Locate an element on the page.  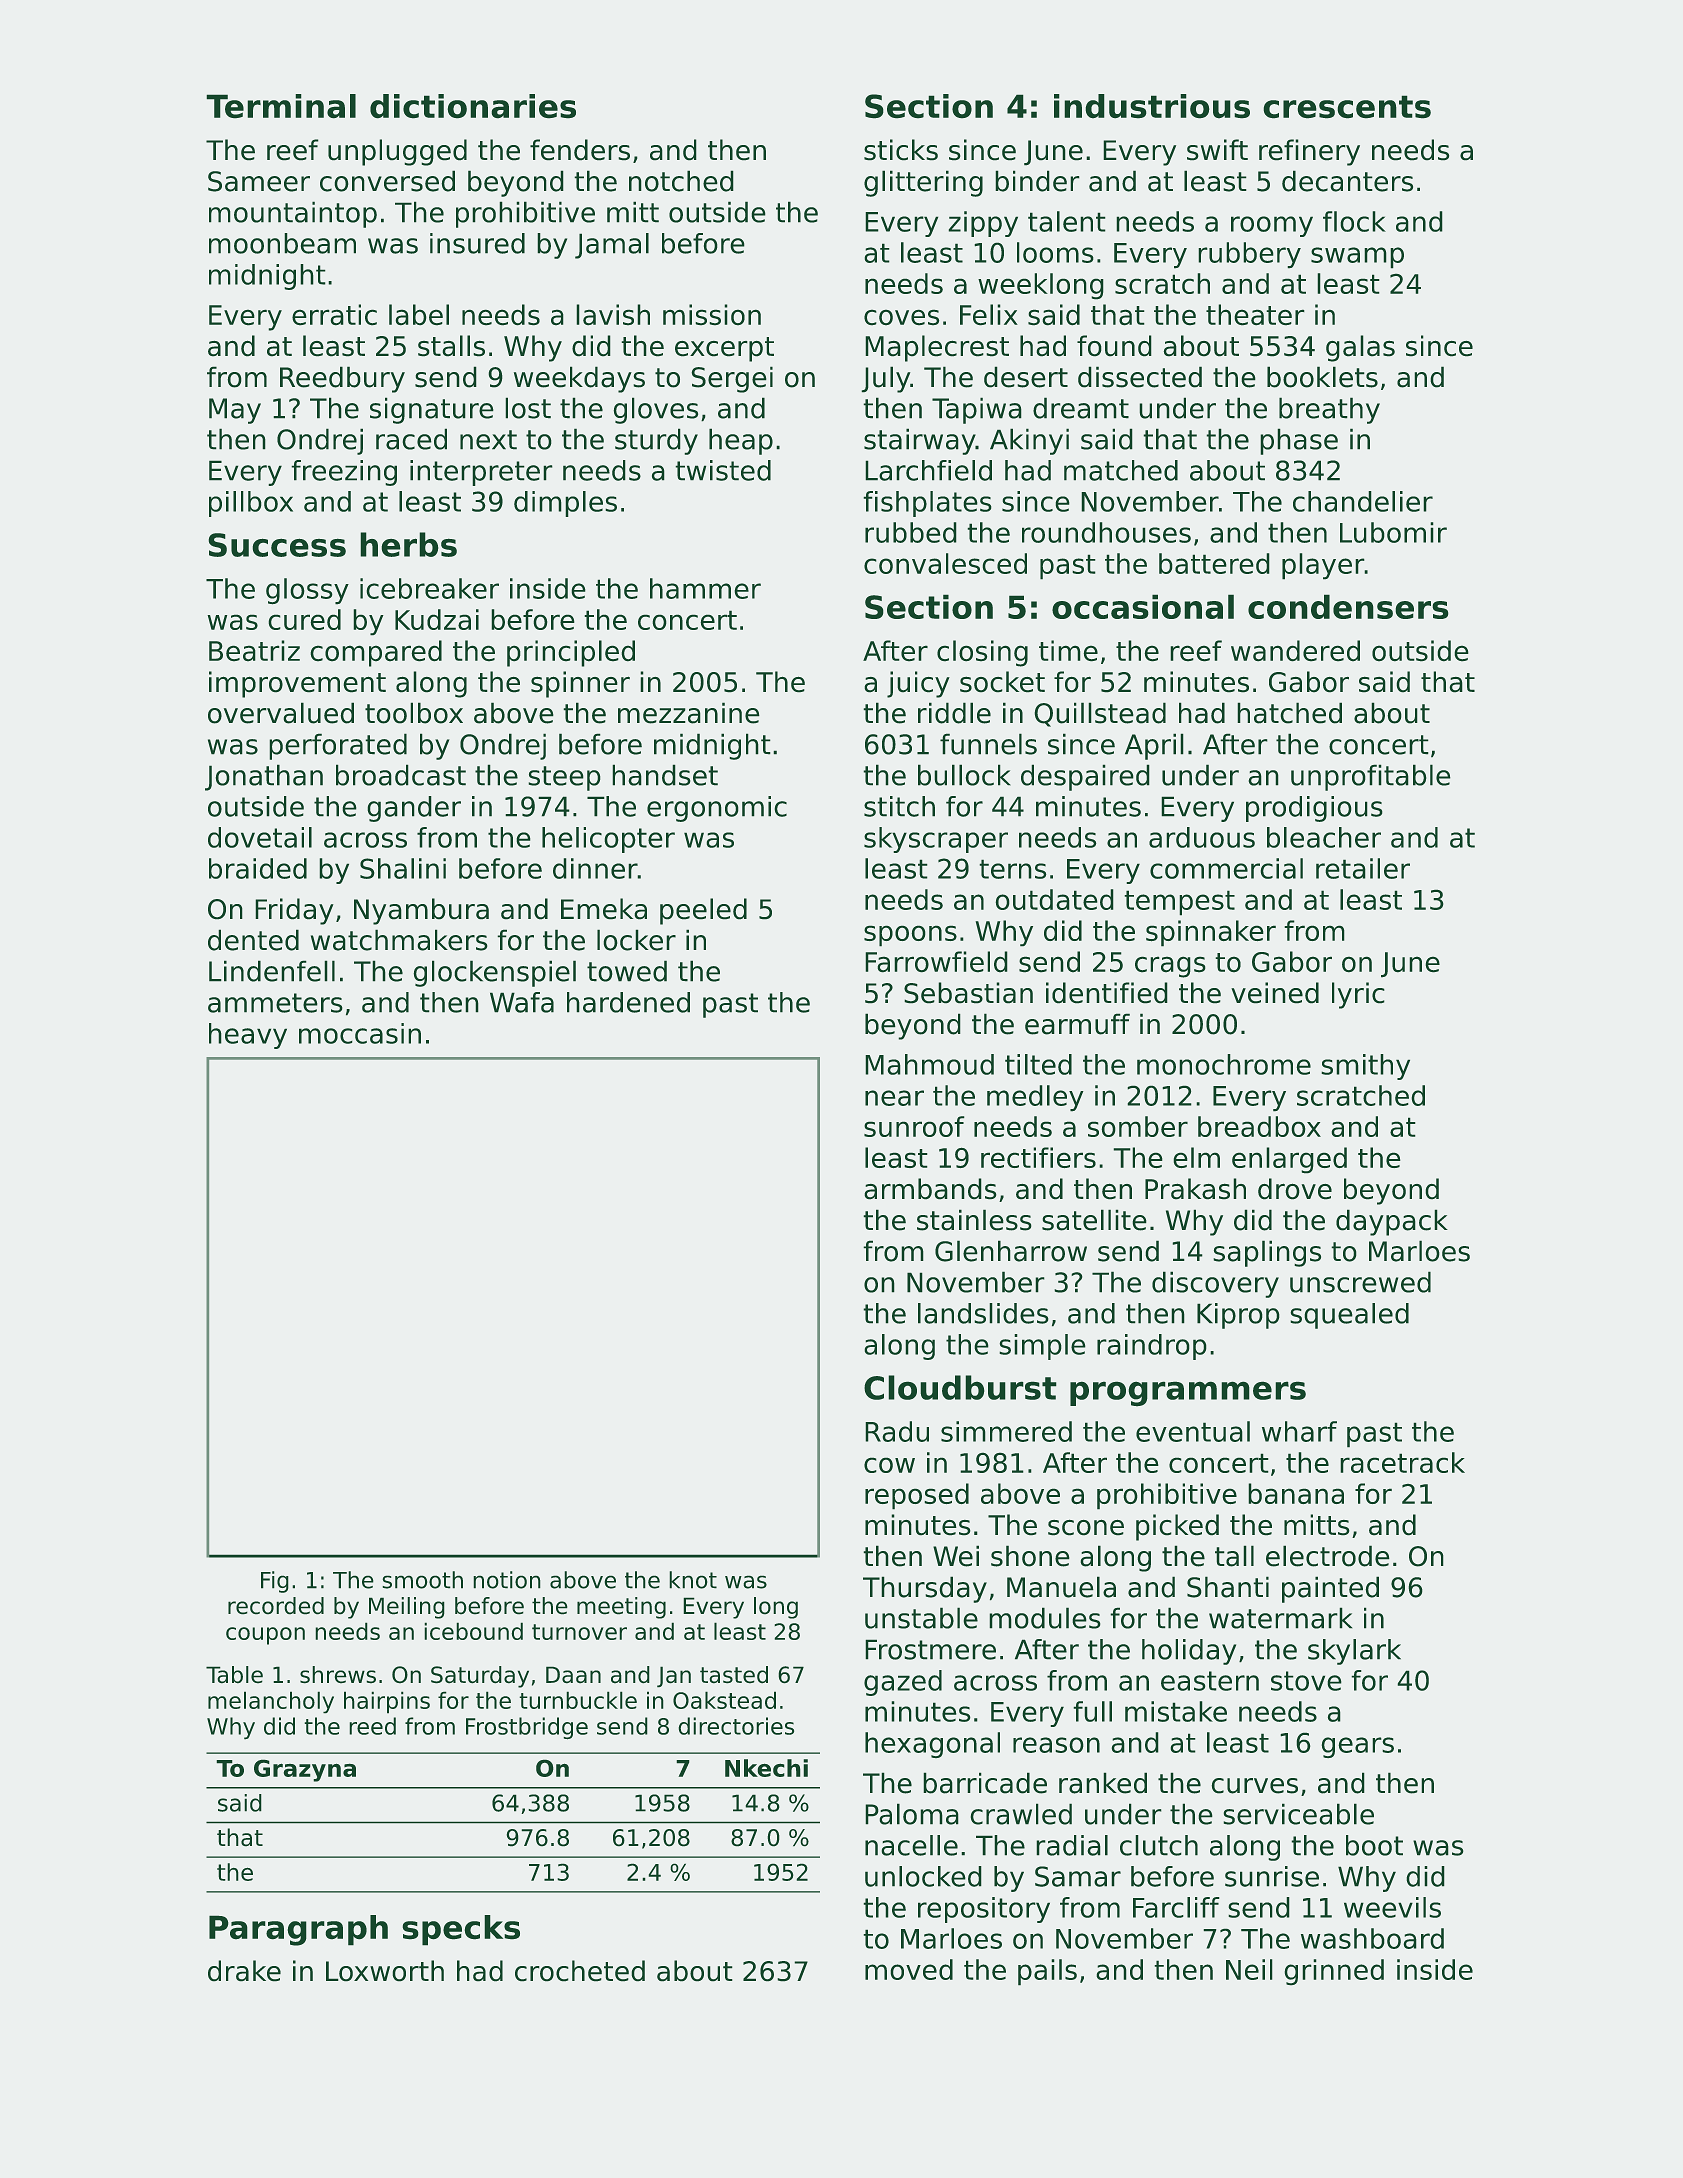
Radu is located at coordinates (897, 1431).
